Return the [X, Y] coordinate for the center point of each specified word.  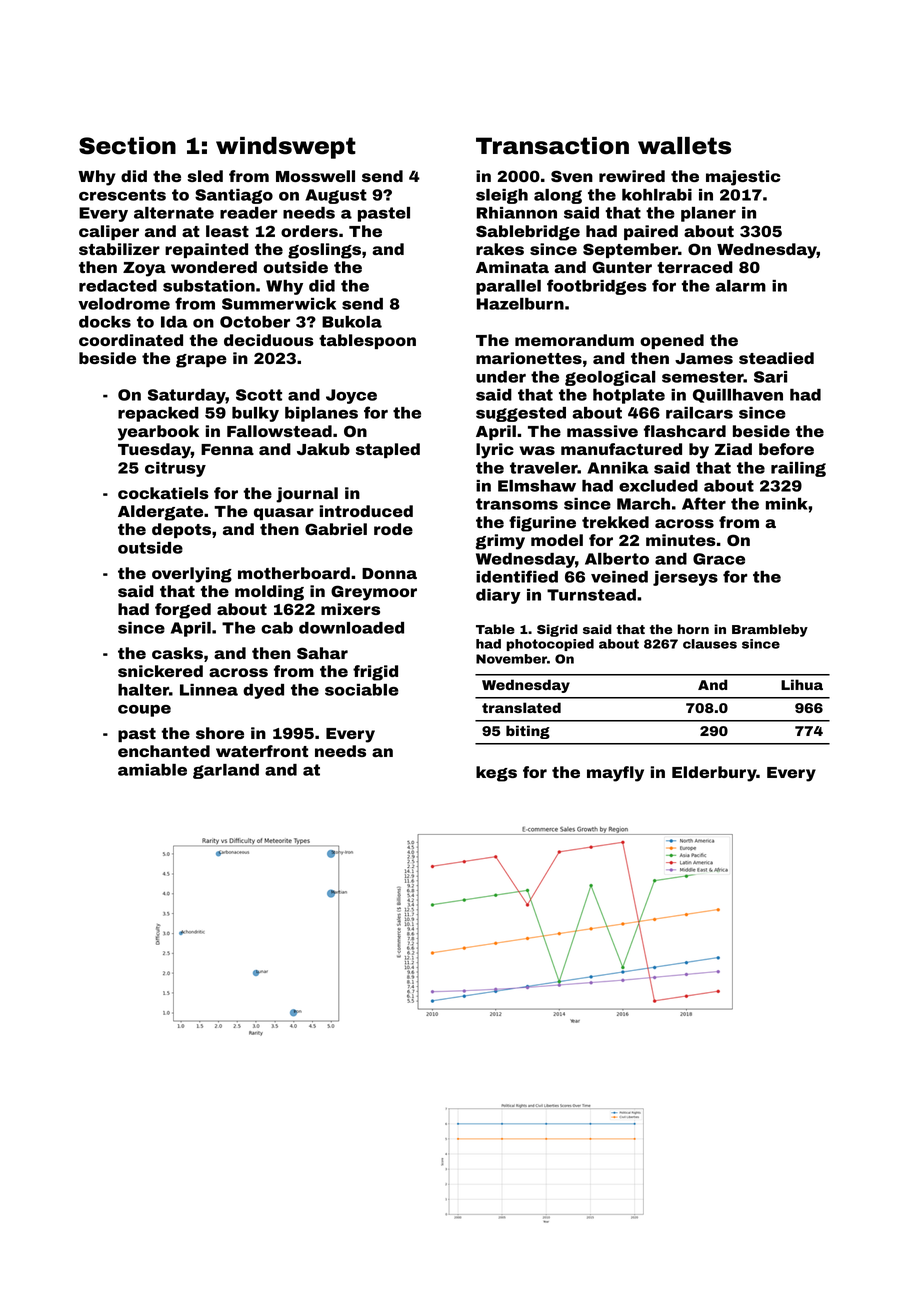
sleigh [502, 196]
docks [105, 322]
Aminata [512, 267]
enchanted [164, 751]
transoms [517, 504]
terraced [695, 267]
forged [183, 611]
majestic [743, 178]
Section [127, 146]
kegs [496, 774]
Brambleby [770, 630]
